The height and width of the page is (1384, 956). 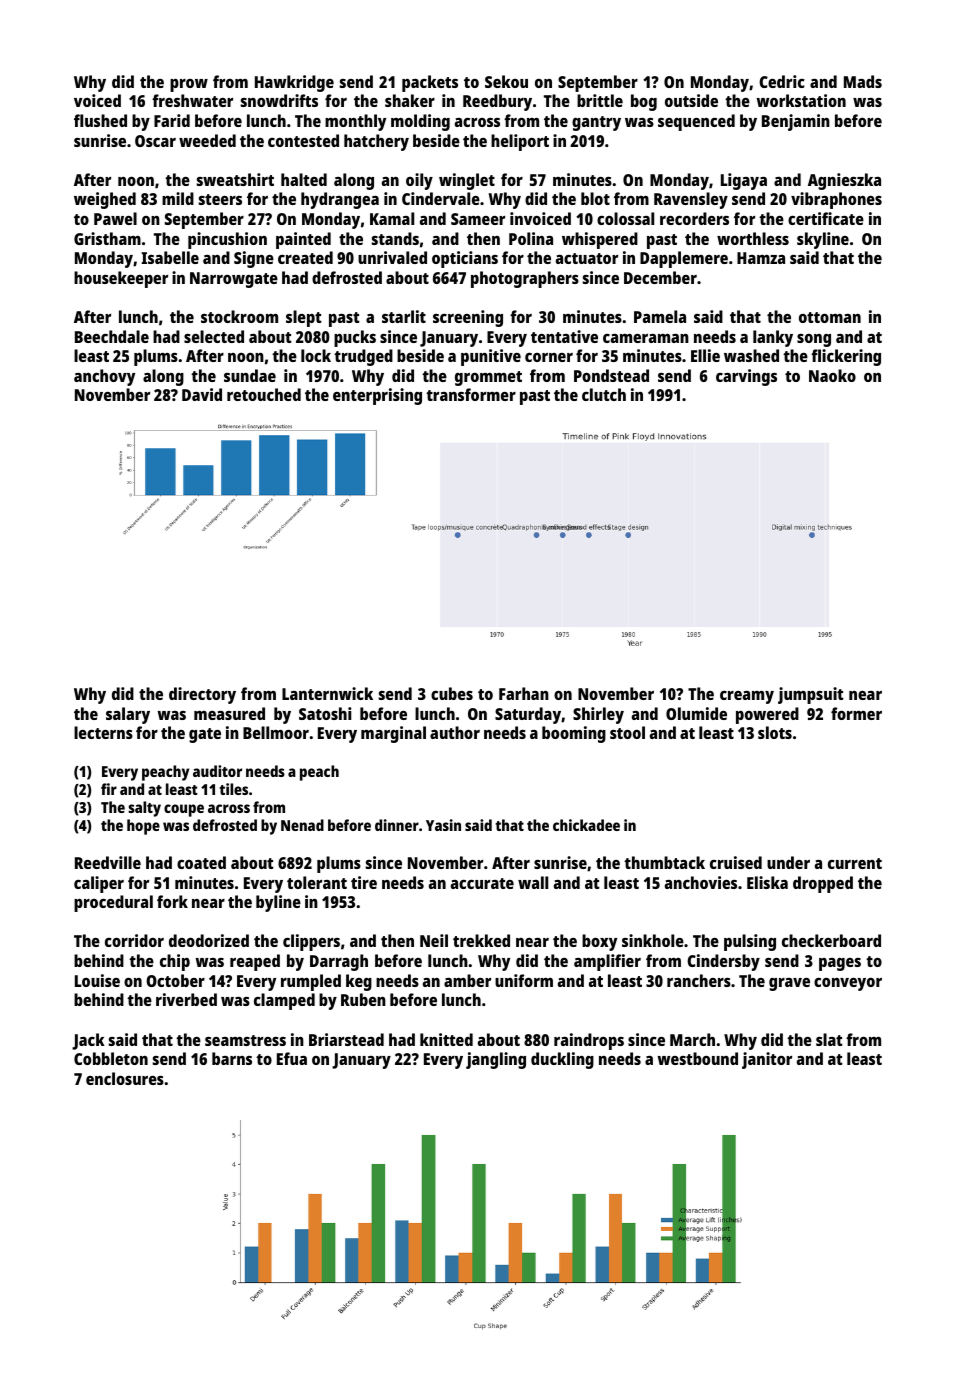 I want to click on Kamal, so click(x=392, y=218).
